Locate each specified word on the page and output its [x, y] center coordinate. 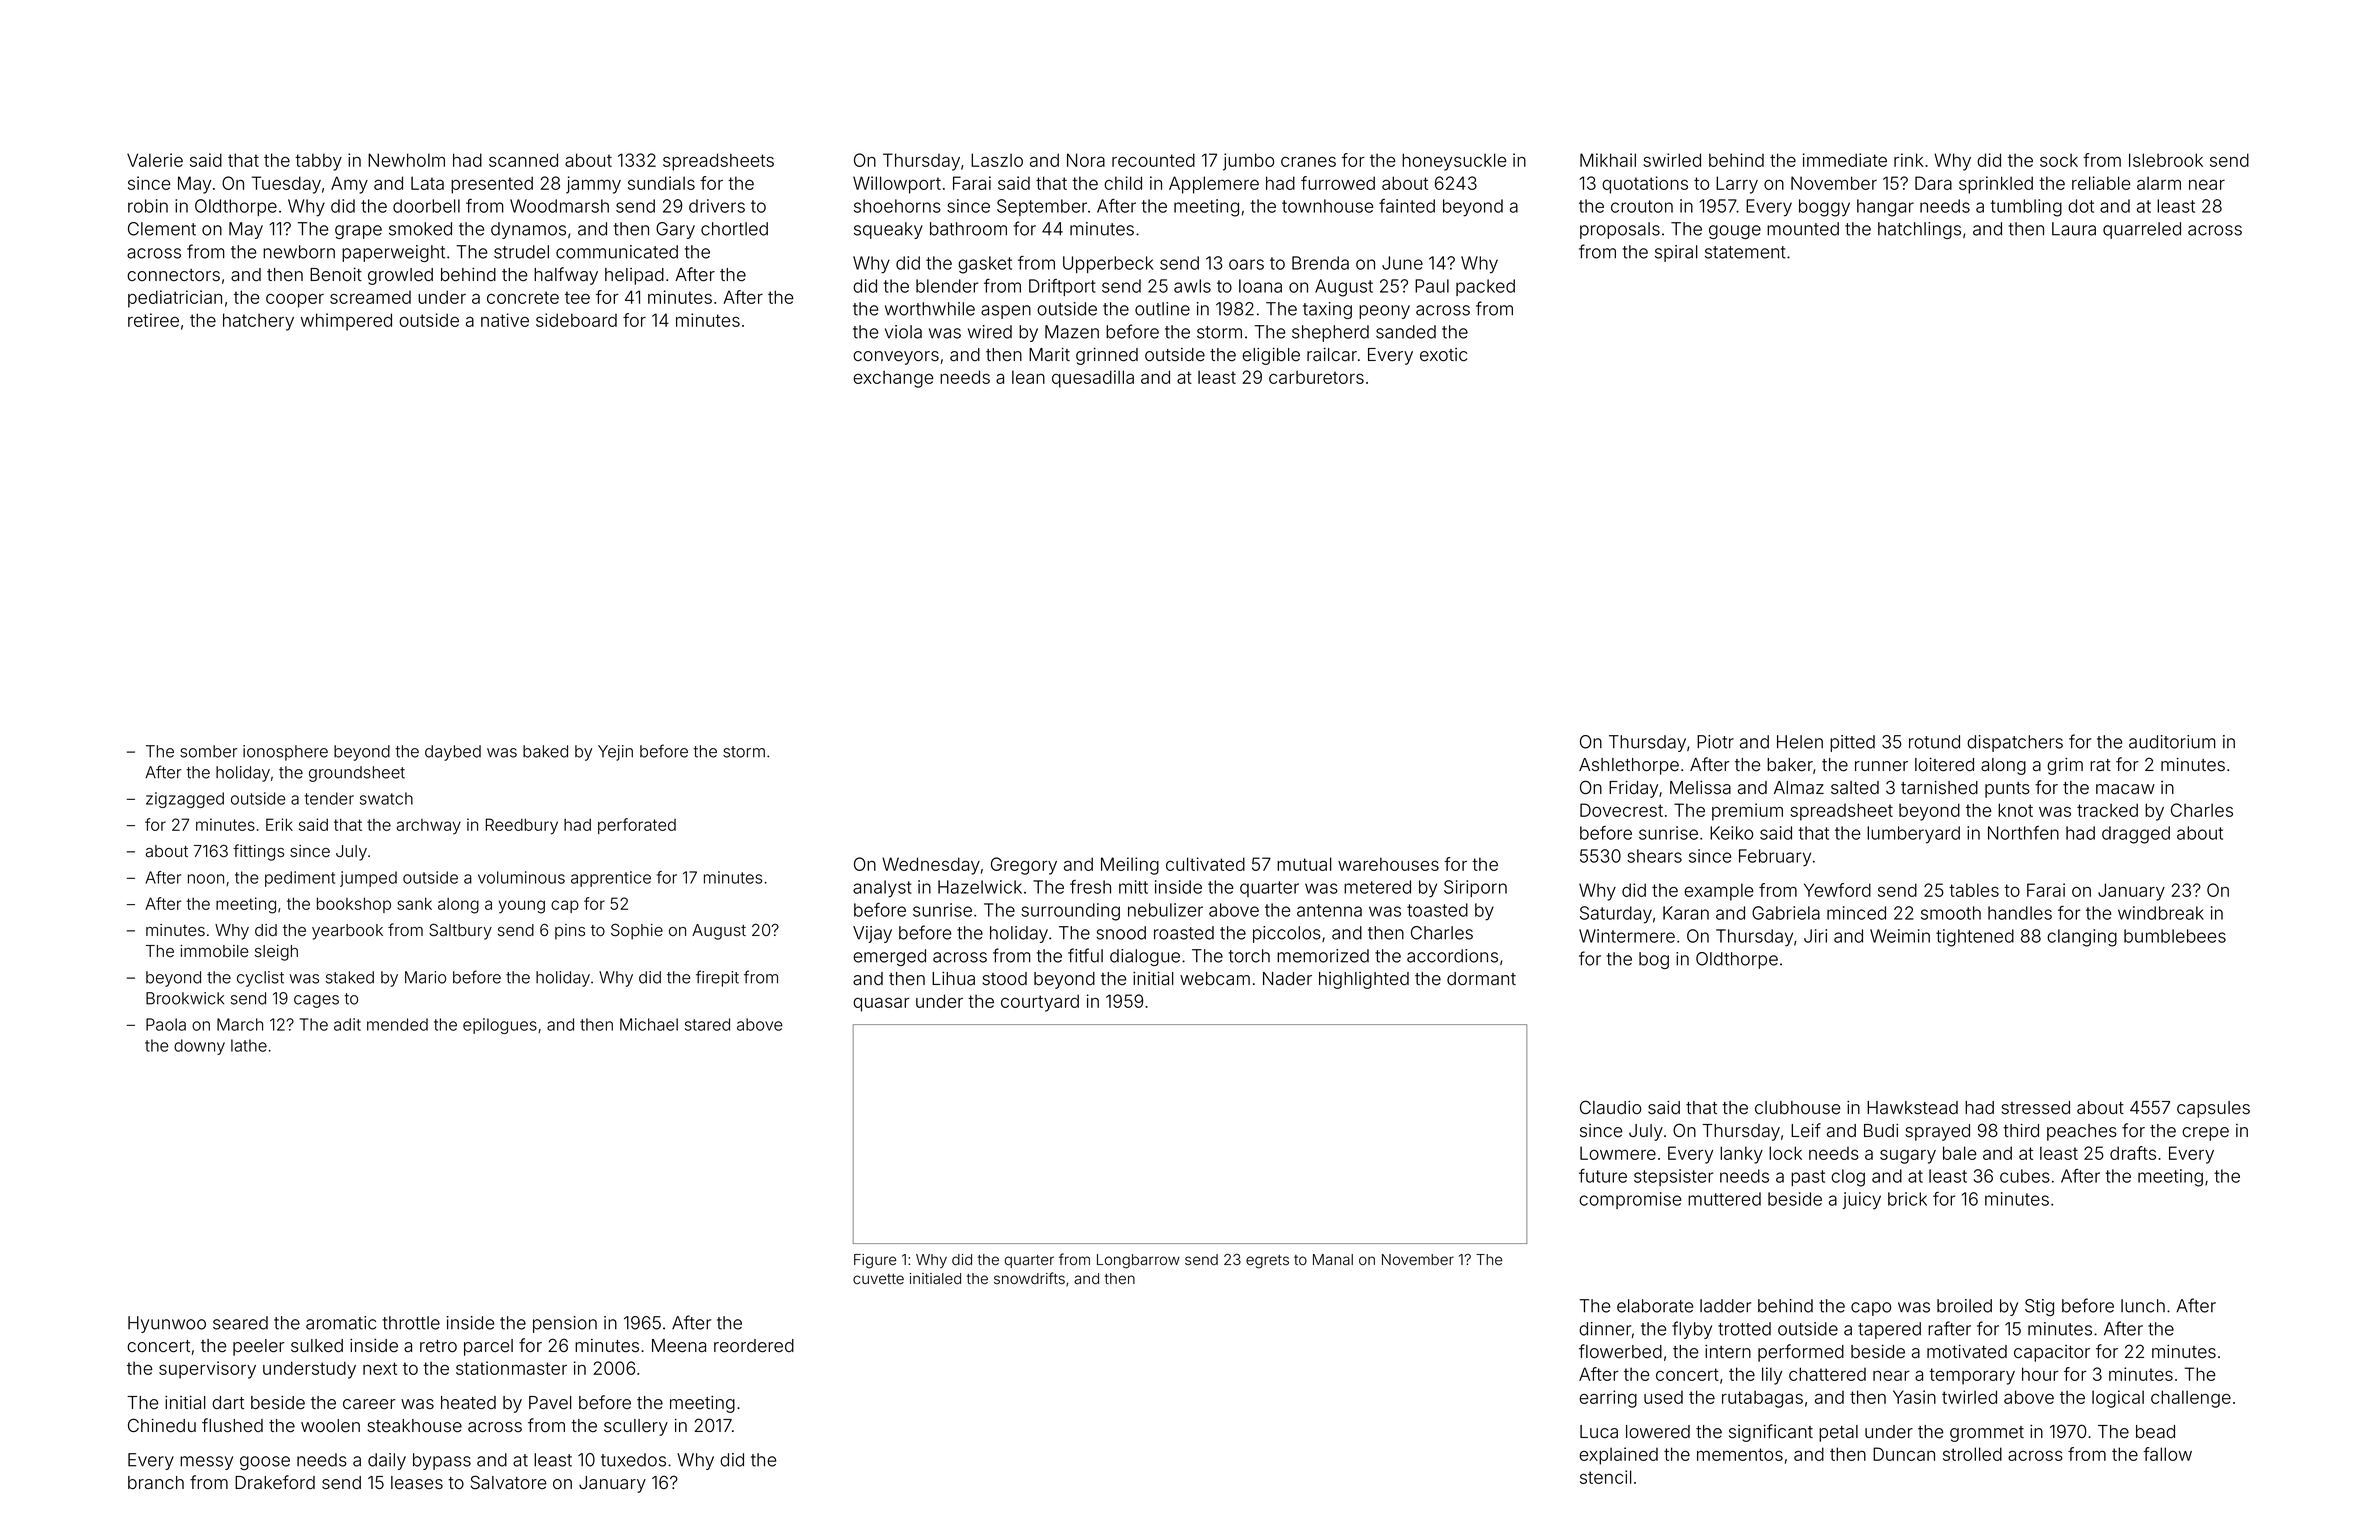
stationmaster [511, 1368]
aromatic [341, 1323]
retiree [153, 320]
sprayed [1938, 1132]
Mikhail [1608, 160]
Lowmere [1618, 1153]
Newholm [406, 160]
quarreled [2142, 230]
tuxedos [633, 1460]
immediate [1845, 160]
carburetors [1316, 377]
